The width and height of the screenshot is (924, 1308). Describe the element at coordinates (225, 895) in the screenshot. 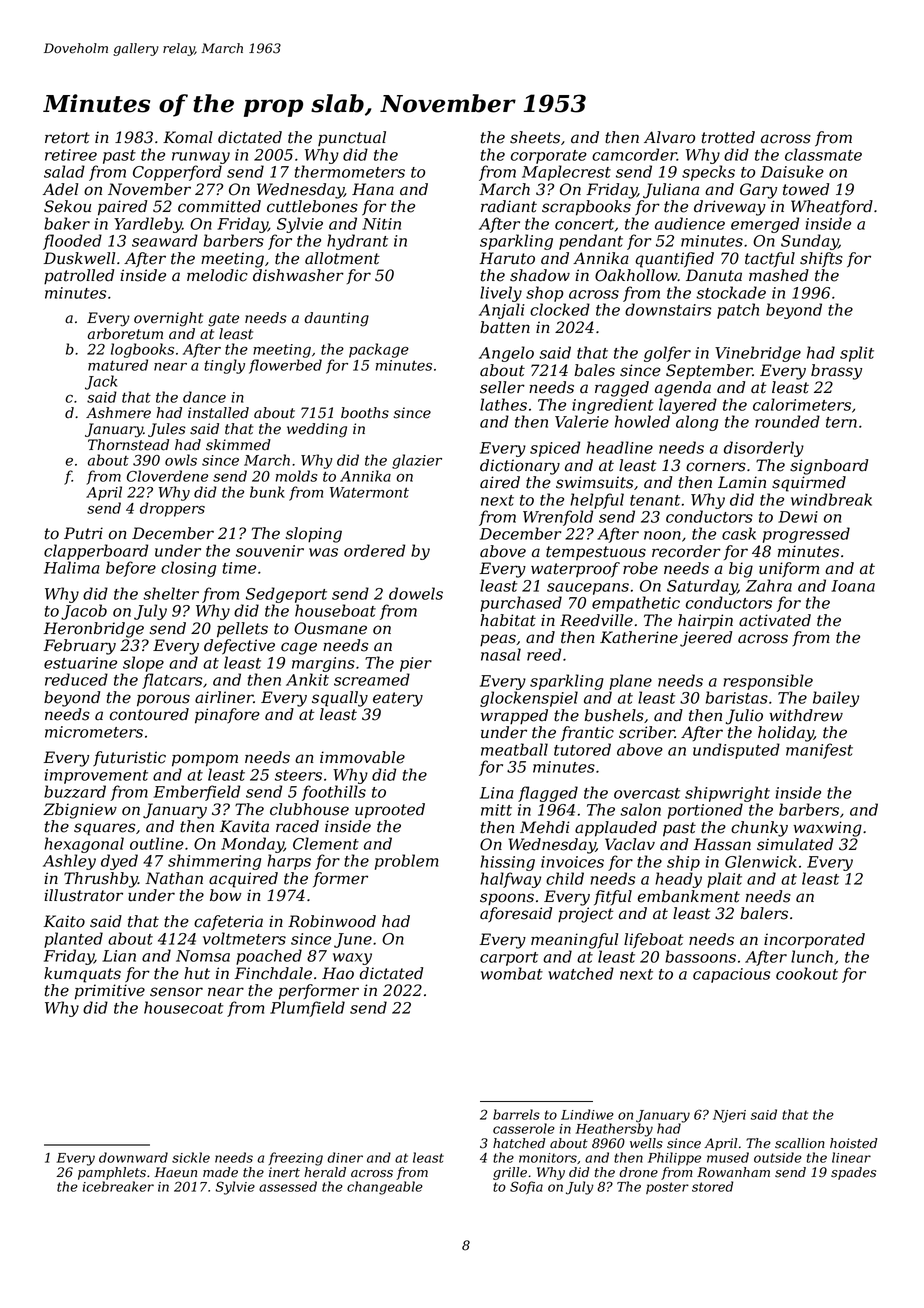

I see `bow` at that location.
